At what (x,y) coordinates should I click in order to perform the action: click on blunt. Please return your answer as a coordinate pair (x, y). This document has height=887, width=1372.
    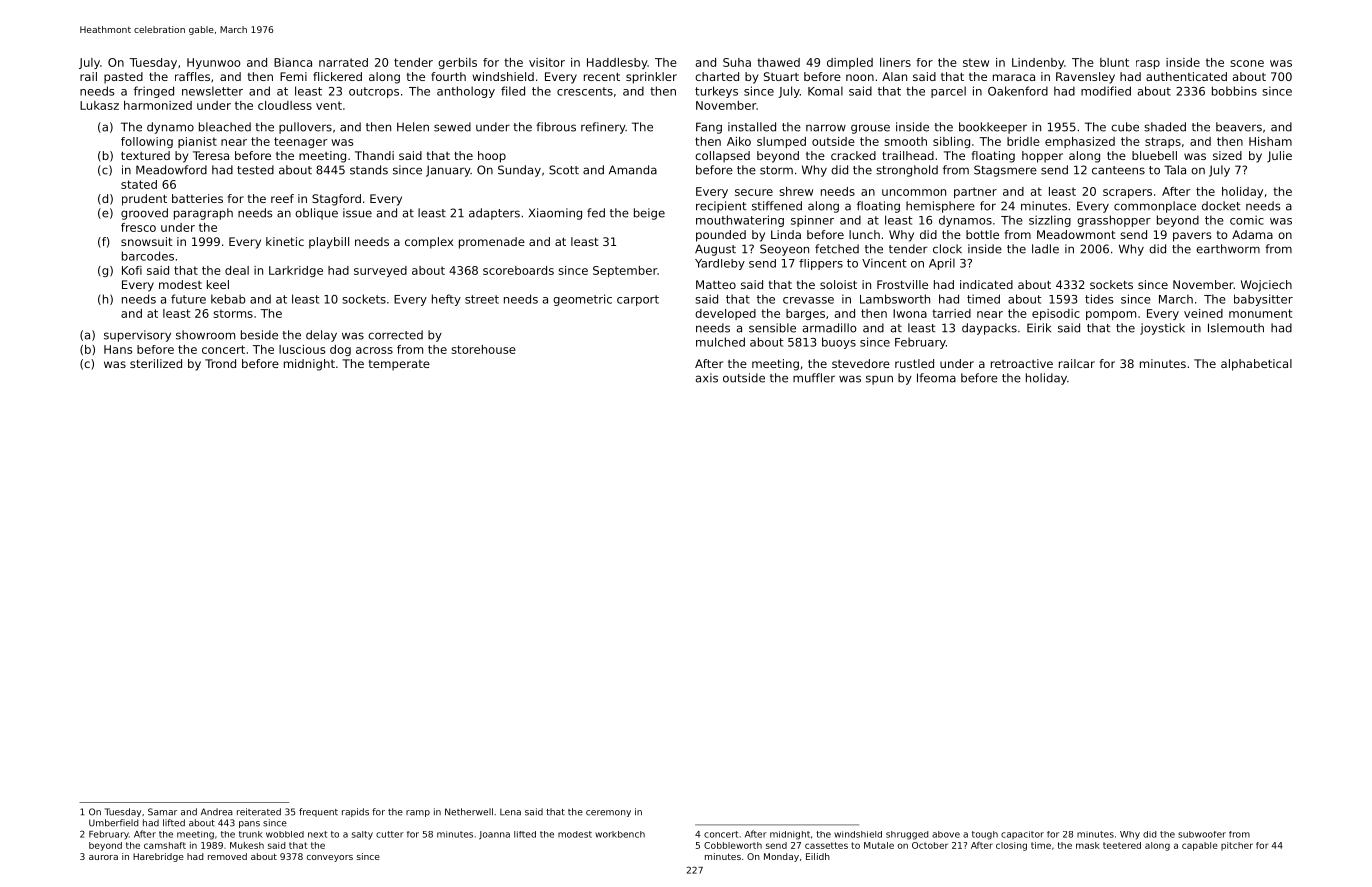
    Looking at the image, I should click on (1114, 62).
